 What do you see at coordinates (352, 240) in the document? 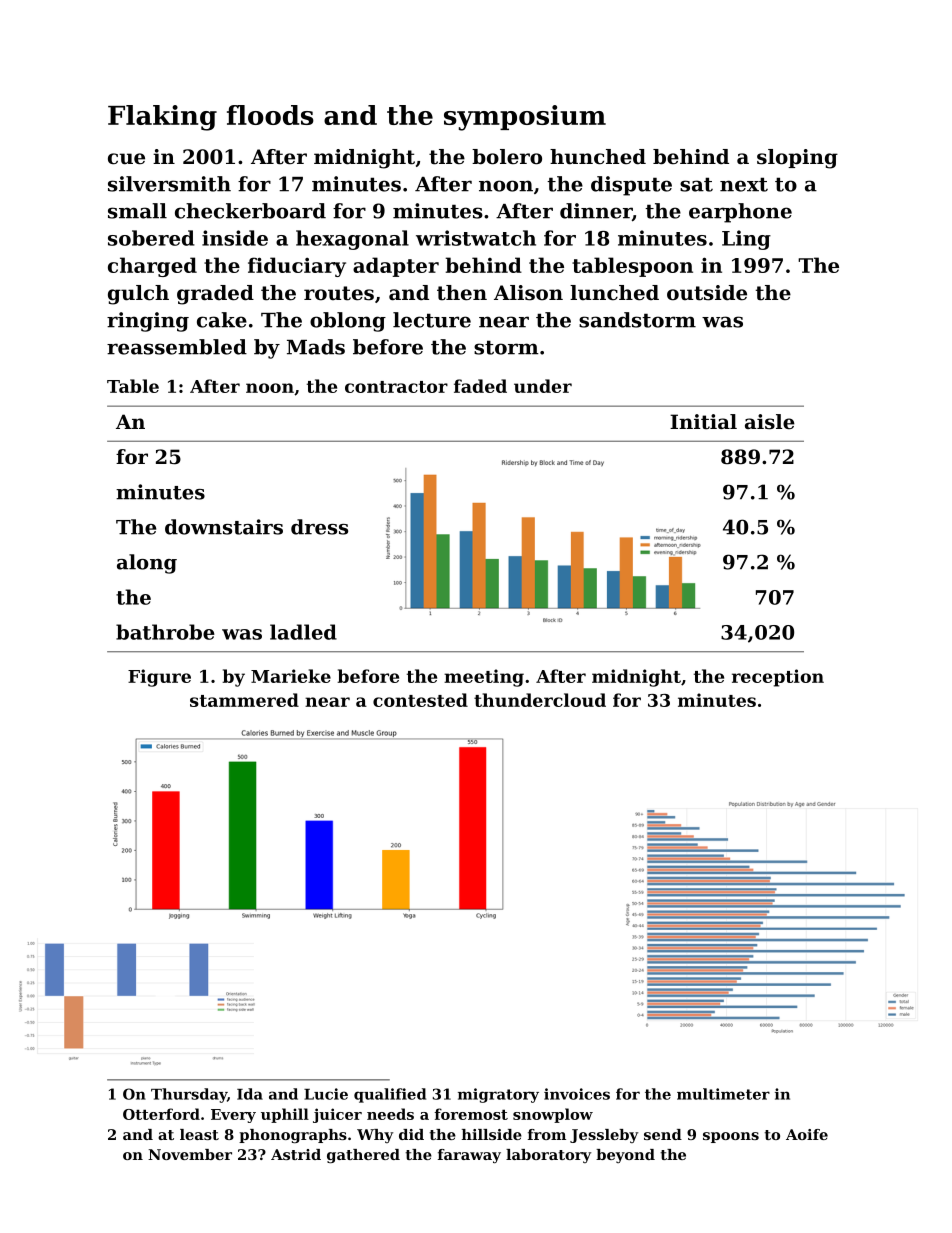
I see `hexagonal` at bounding box center [352, 240].
